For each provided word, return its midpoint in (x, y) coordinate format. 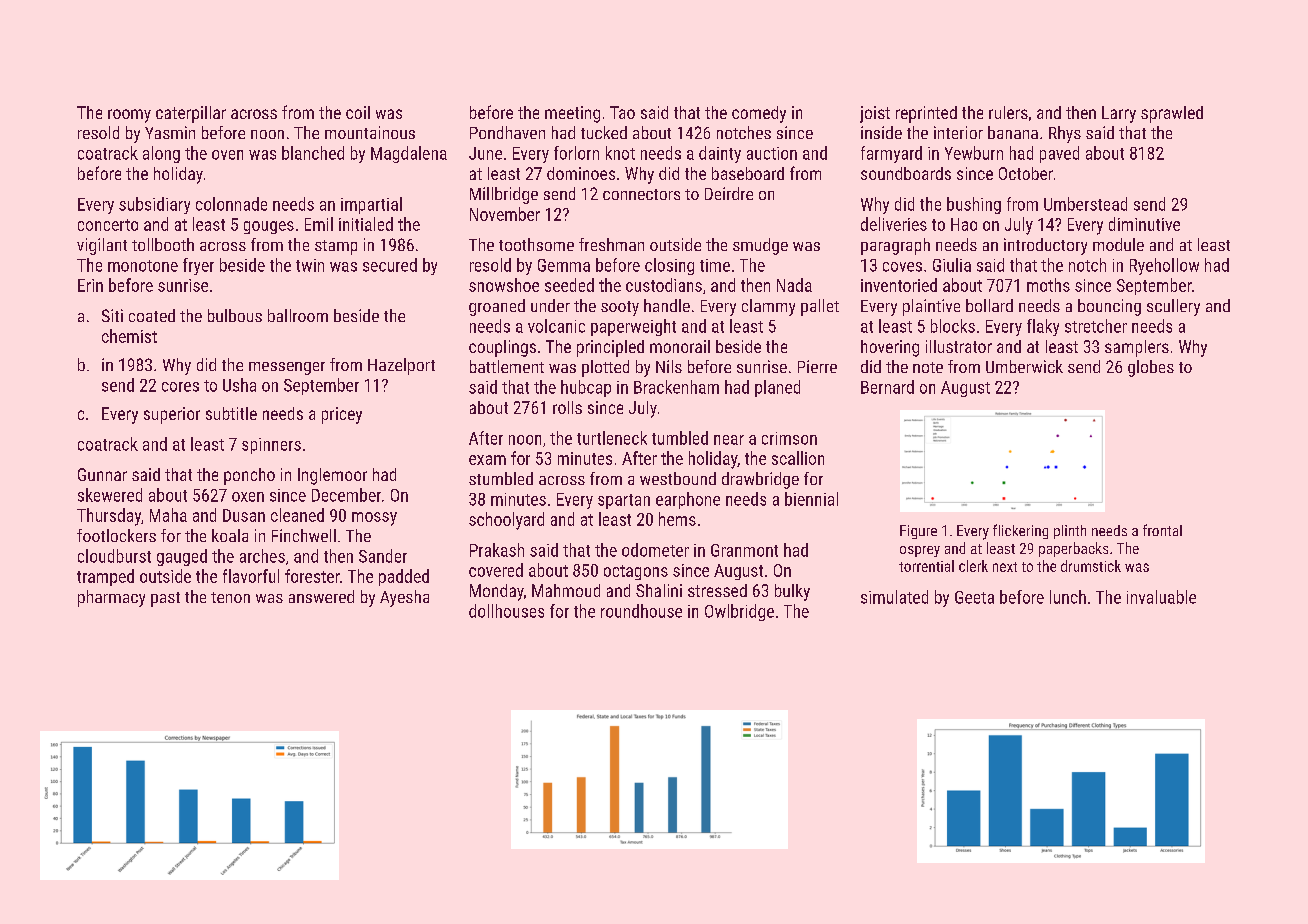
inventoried (899, 285)
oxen (248, 497)
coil (358, 112)
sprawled (1172, 114)
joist (875, 114)
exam (487, 460)
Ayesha (404, 598)
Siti (112, 315)
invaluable (1161, 597)
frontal (1162, 530)
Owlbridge (739, 612)
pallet (820, 307)
